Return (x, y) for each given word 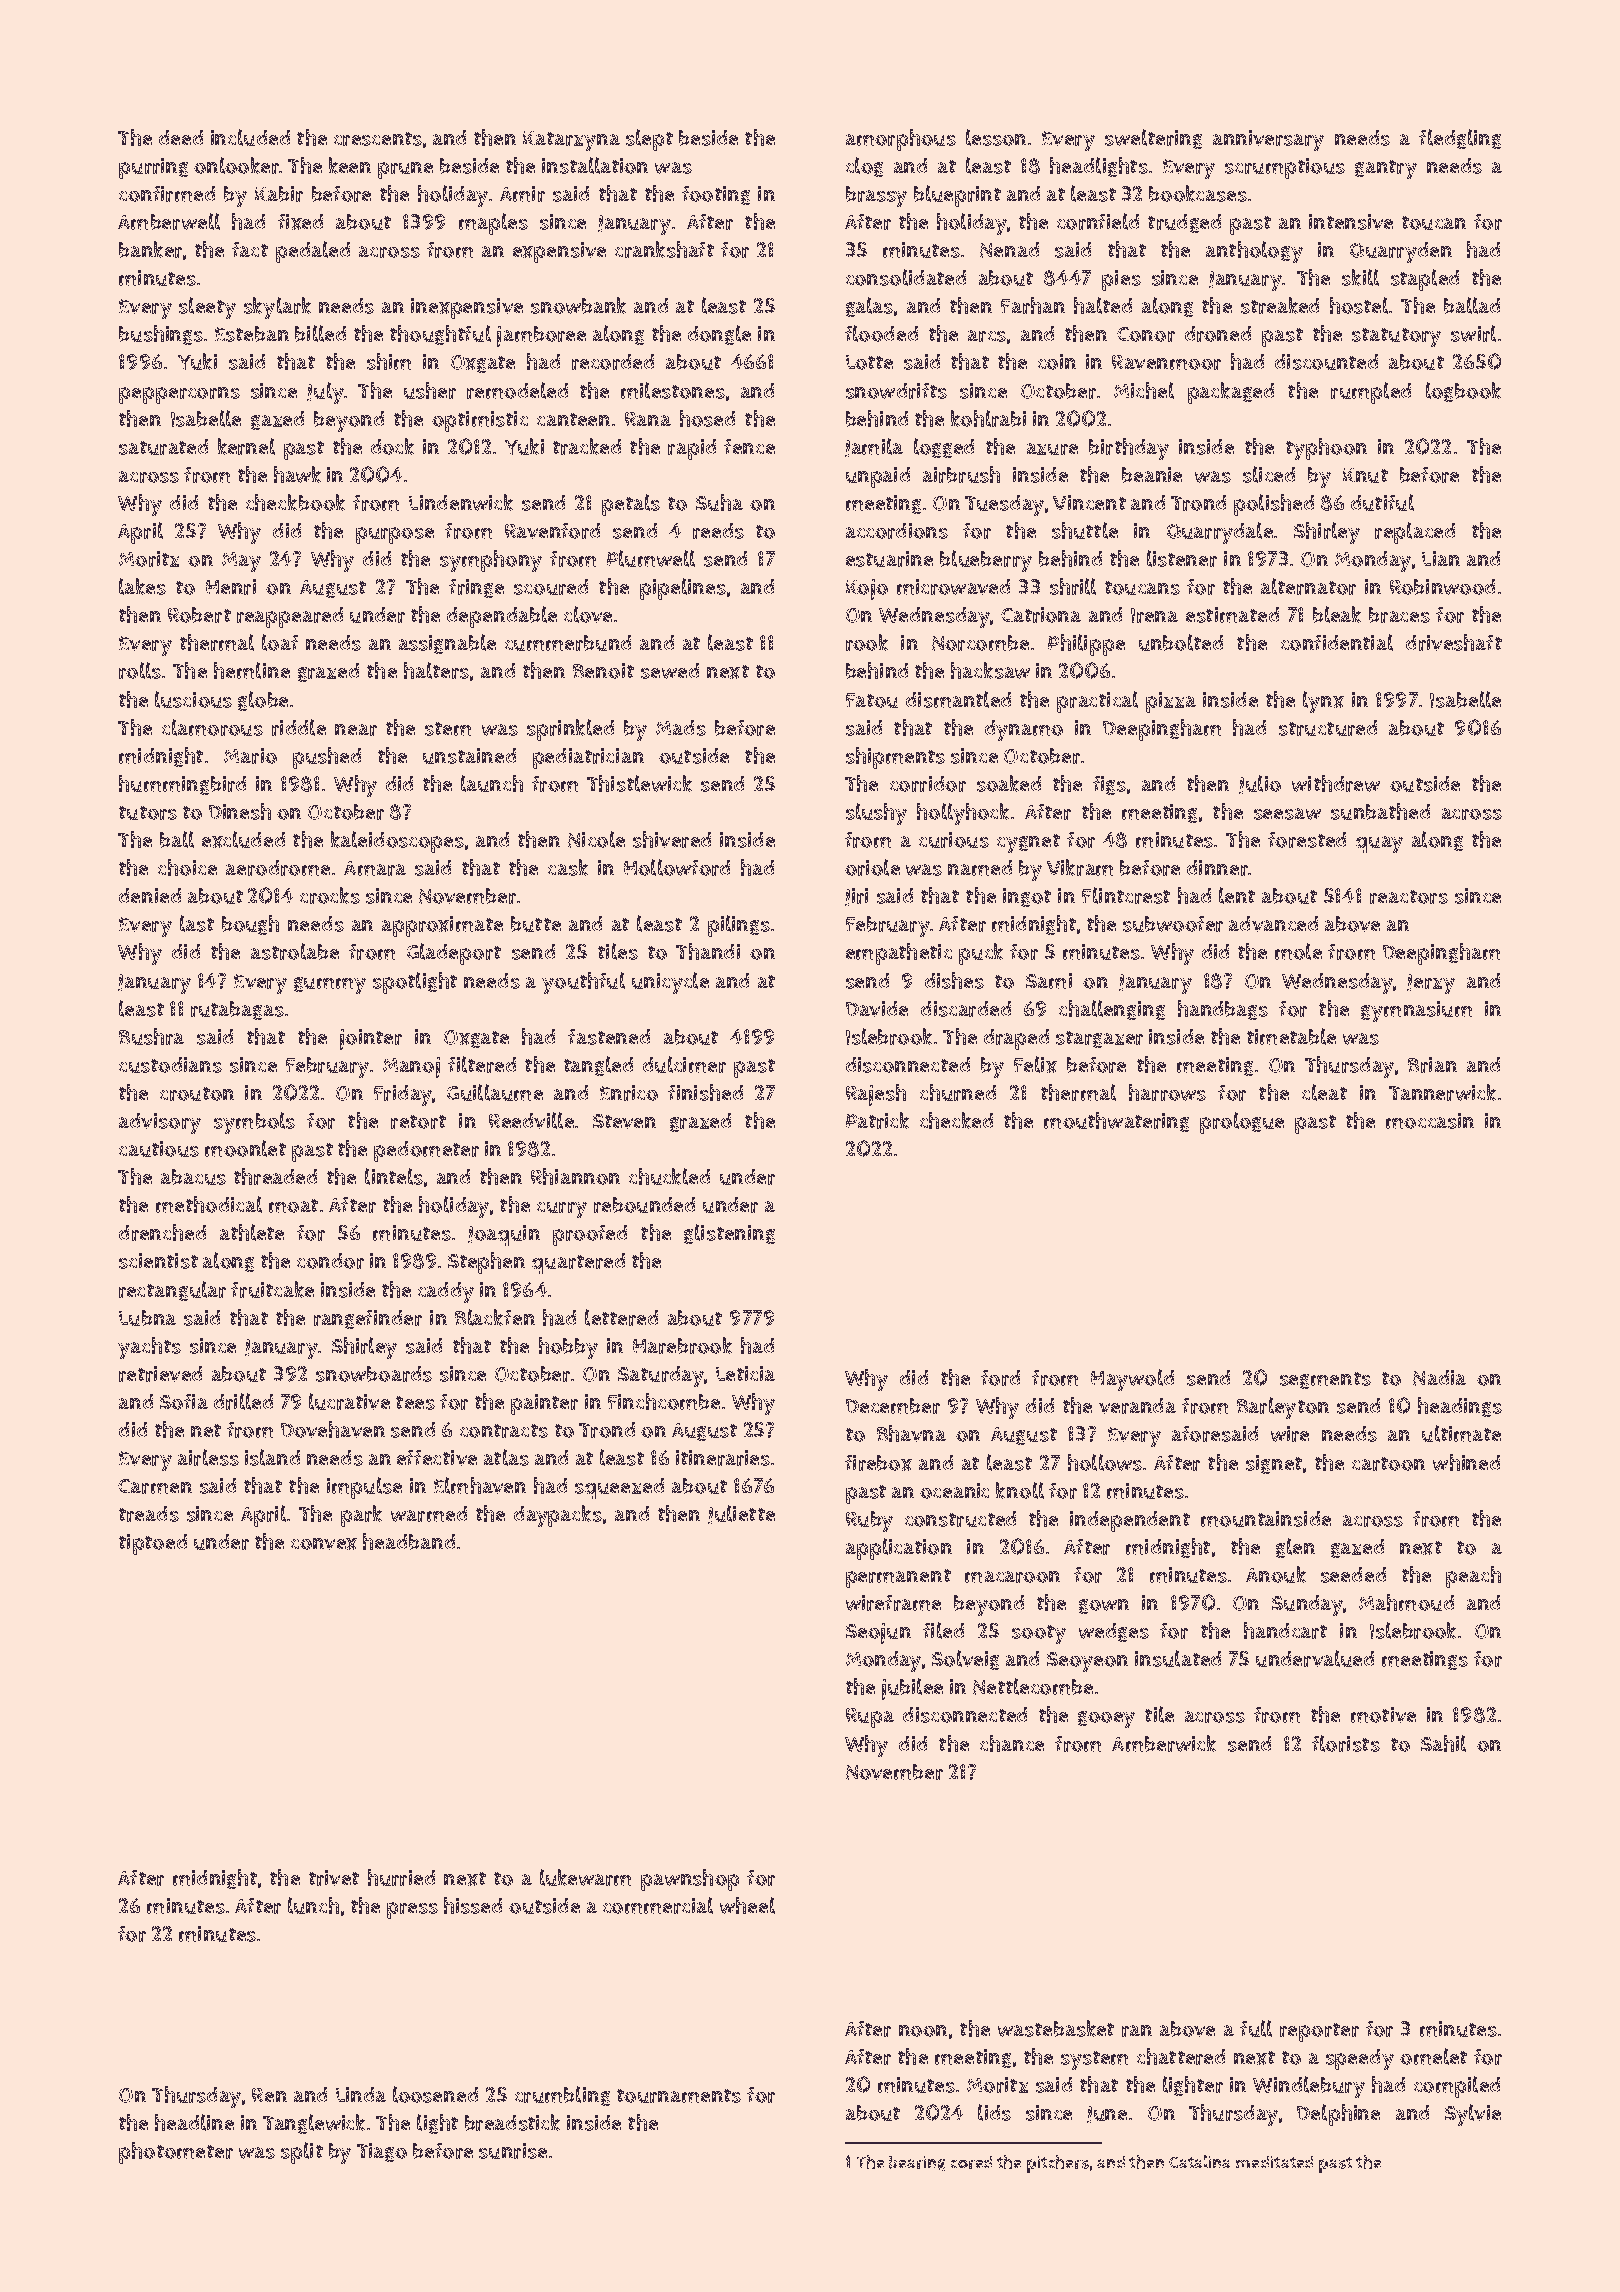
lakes (142, 586)
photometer (176, 2153)
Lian (1441, 558)
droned (1218, 334)
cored (971, 2162)
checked (956, 1120)
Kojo (867, 589)
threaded (275, 1176)
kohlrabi (988, 418)
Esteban (252, 334)
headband (409, 1541)
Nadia (1439, 1378)
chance (1012, 1743)
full (1256, 2028)
